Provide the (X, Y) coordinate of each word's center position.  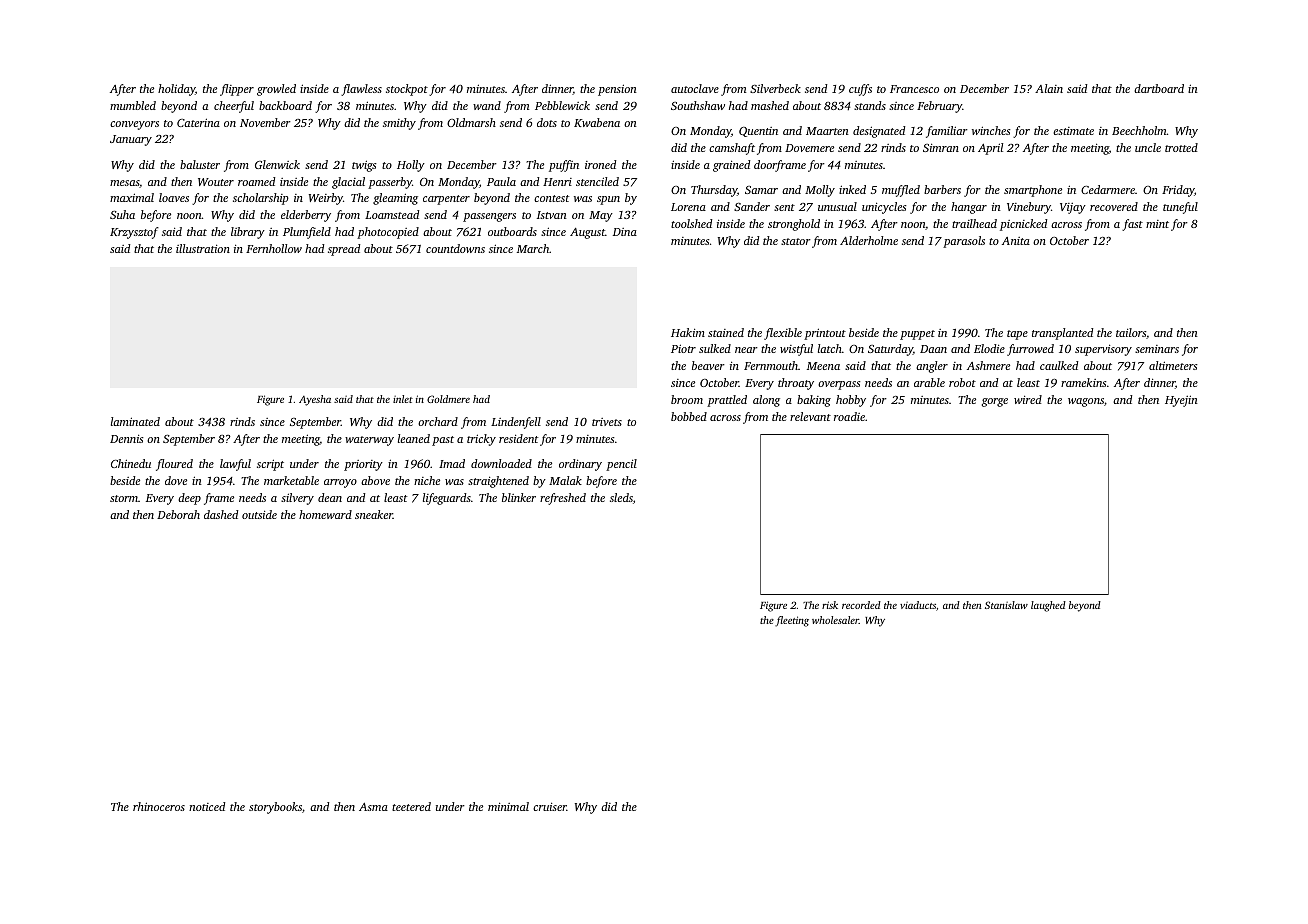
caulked (1059, 365)
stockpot (407, 90)
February (939, 107)
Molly (820, 191)
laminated (135, 421)
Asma (373, 806)
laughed (1048, 606)
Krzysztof (134, 233)
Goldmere (448, 399)
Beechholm (1139, 130)
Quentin (758, 132)
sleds (621, 497)
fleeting (792, 621)
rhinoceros (159, 806)
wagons (1086, 402)
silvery (297, 499)
